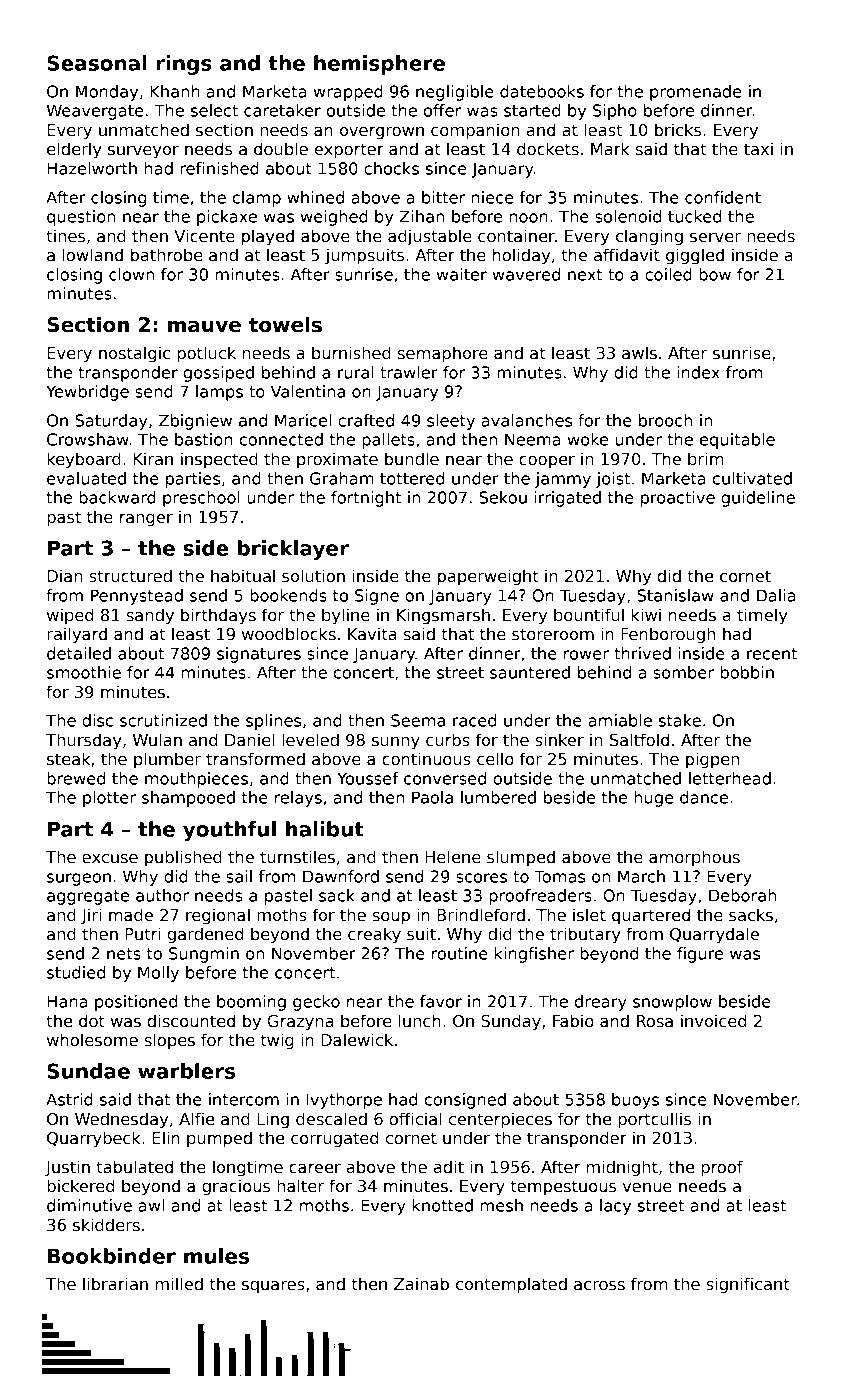 The height and width of the screenshot is (1400, 849). Describe the element at coordinates (219, 168) in the screenshot. I see `refinished` at that location.
